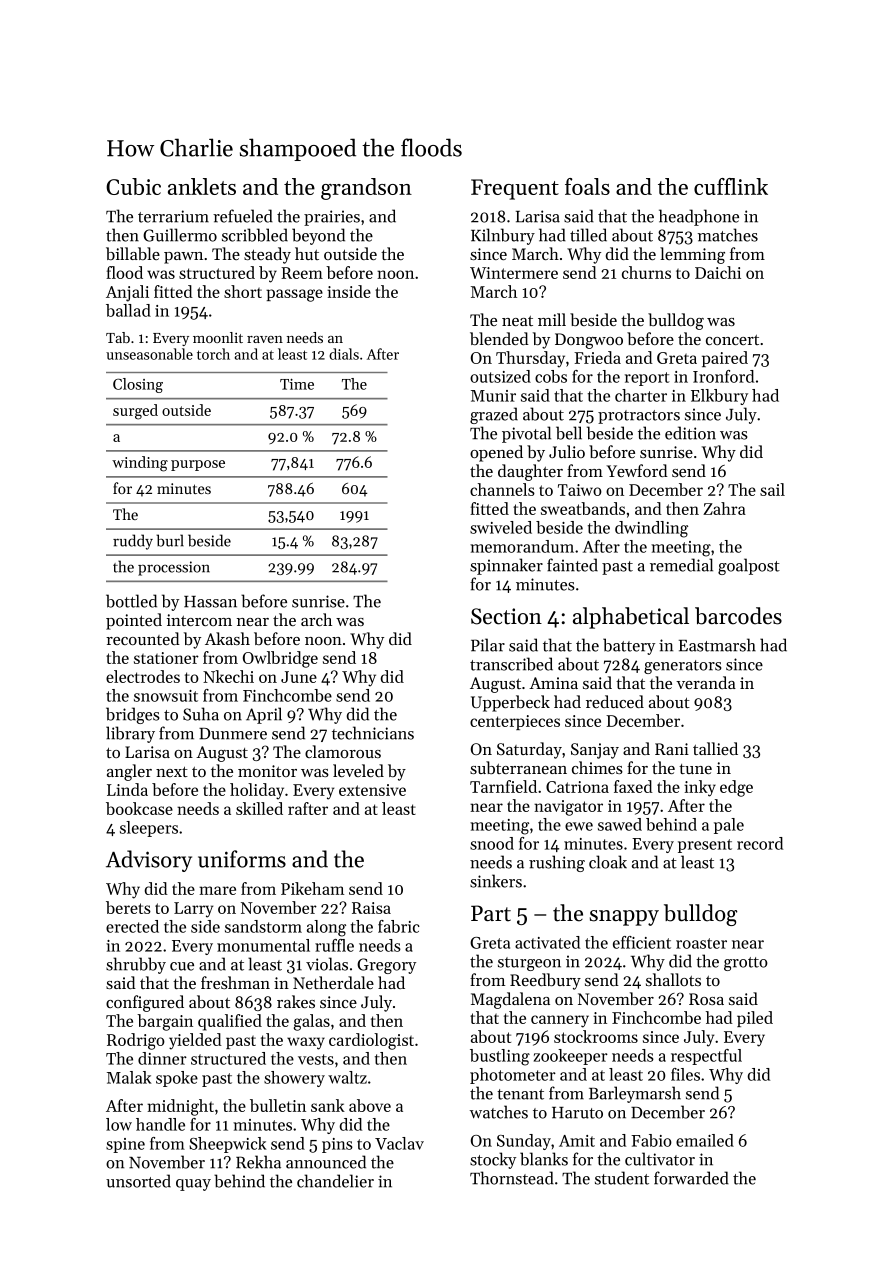  Describe the element at coordinates (399, 1143) in the document. I see `Vaclav` at that location.
